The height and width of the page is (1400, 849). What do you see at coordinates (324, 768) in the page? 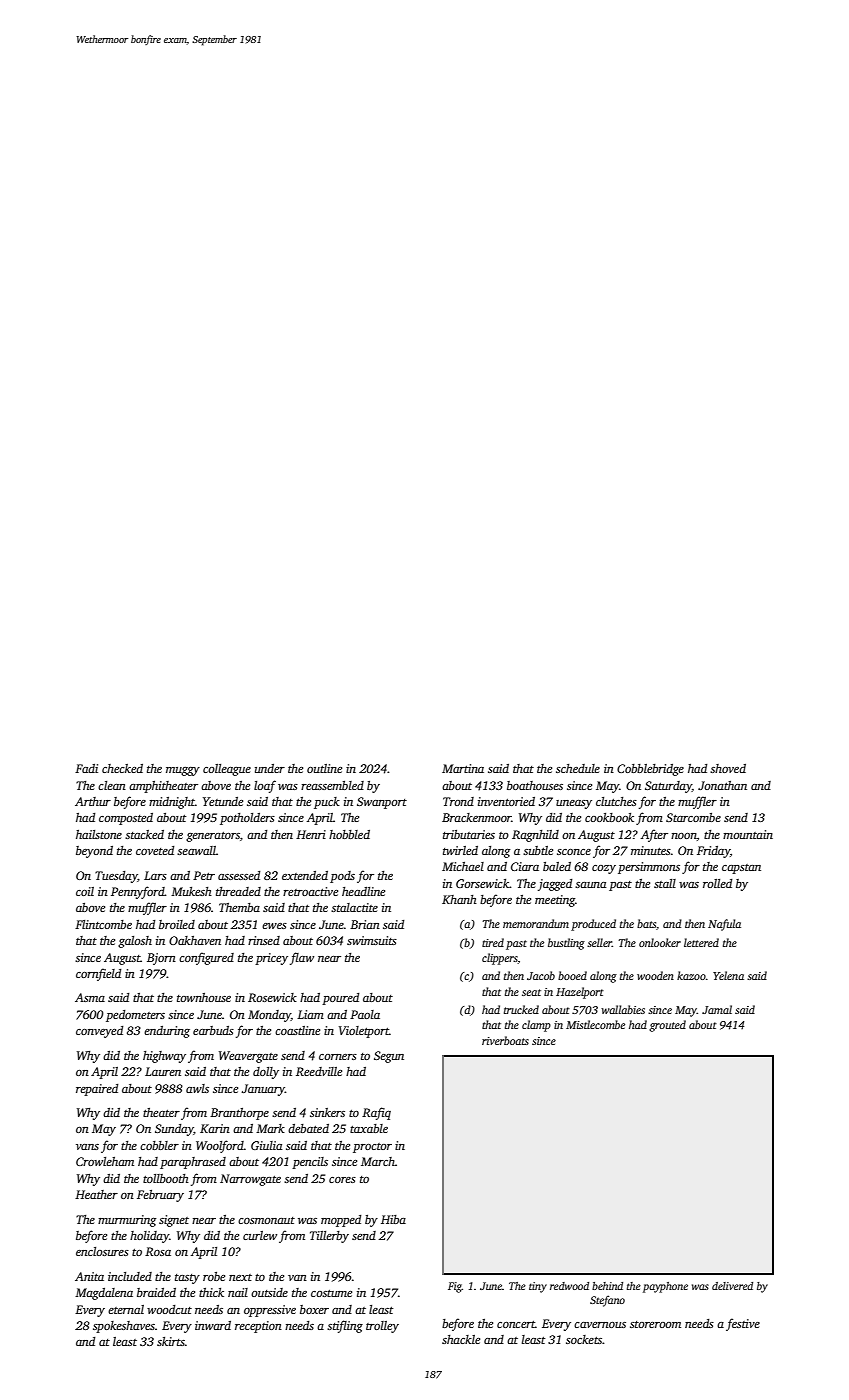
I see `outline` at bounding box center [324, 768].
